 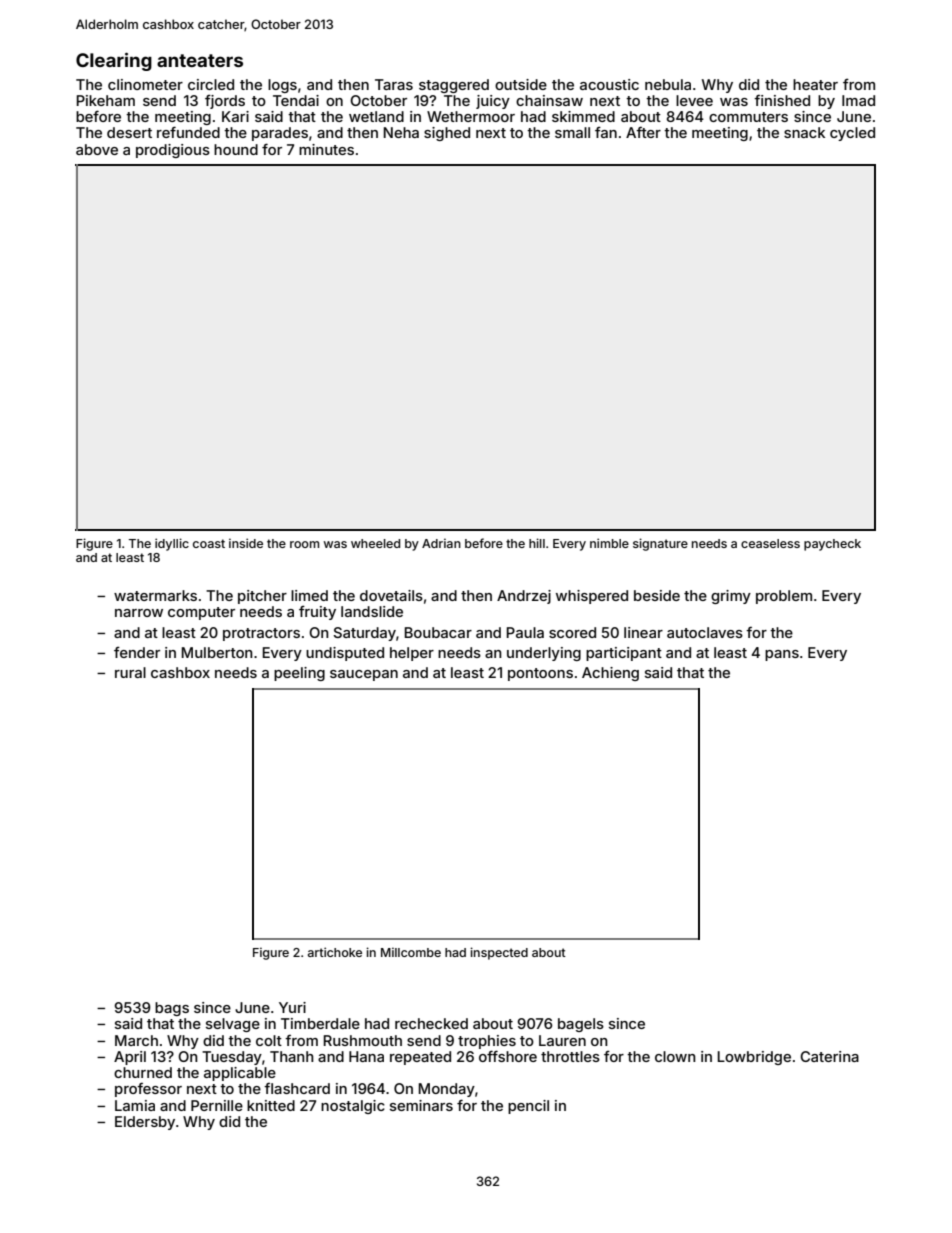 What do you see at coordinates (271, 1105) in the image?
I see `knitted` at bounding box center [271, 1105].
